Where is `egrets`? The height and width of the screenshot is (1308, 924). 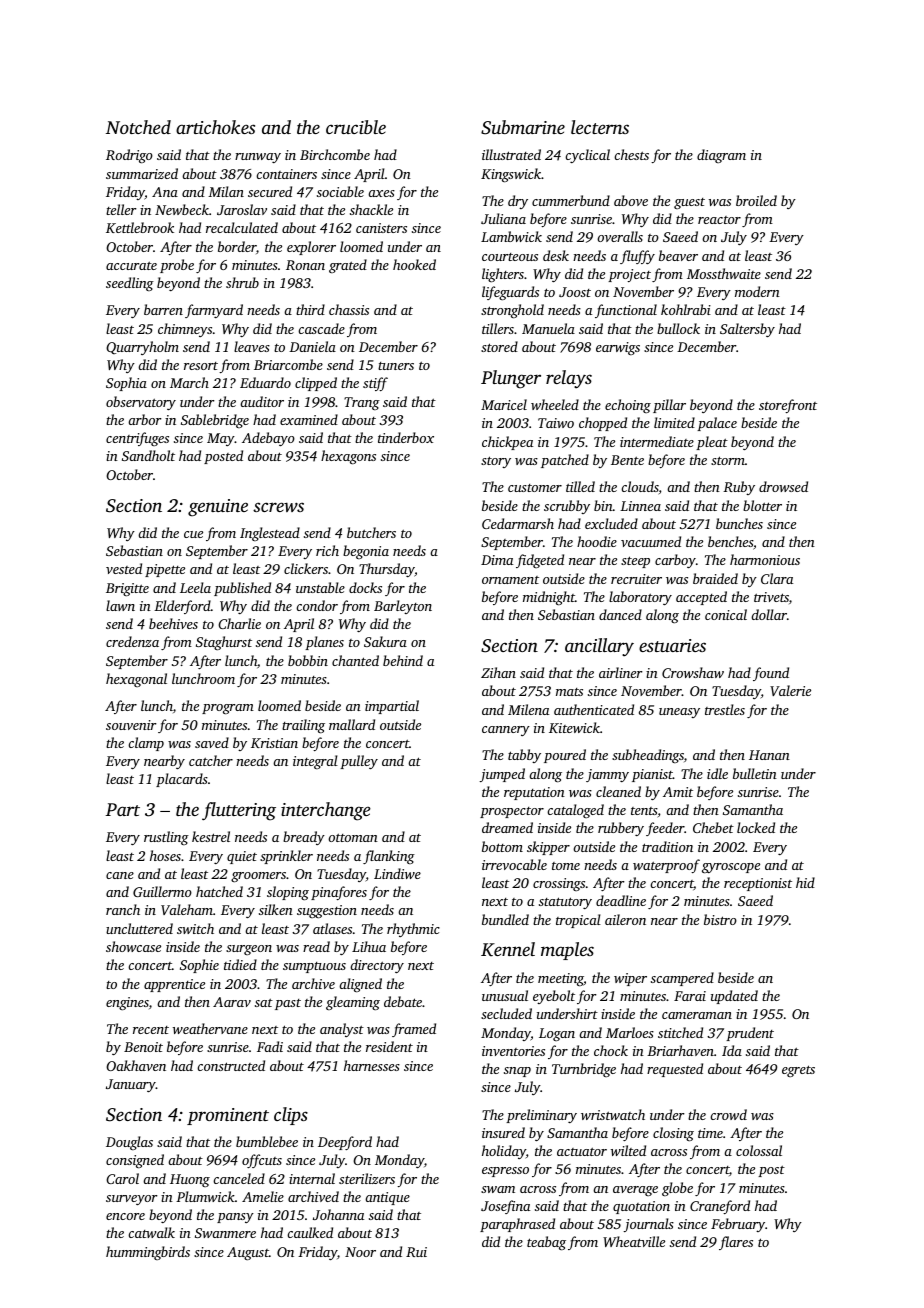 egrets is located at coordinates (798, 1071).
